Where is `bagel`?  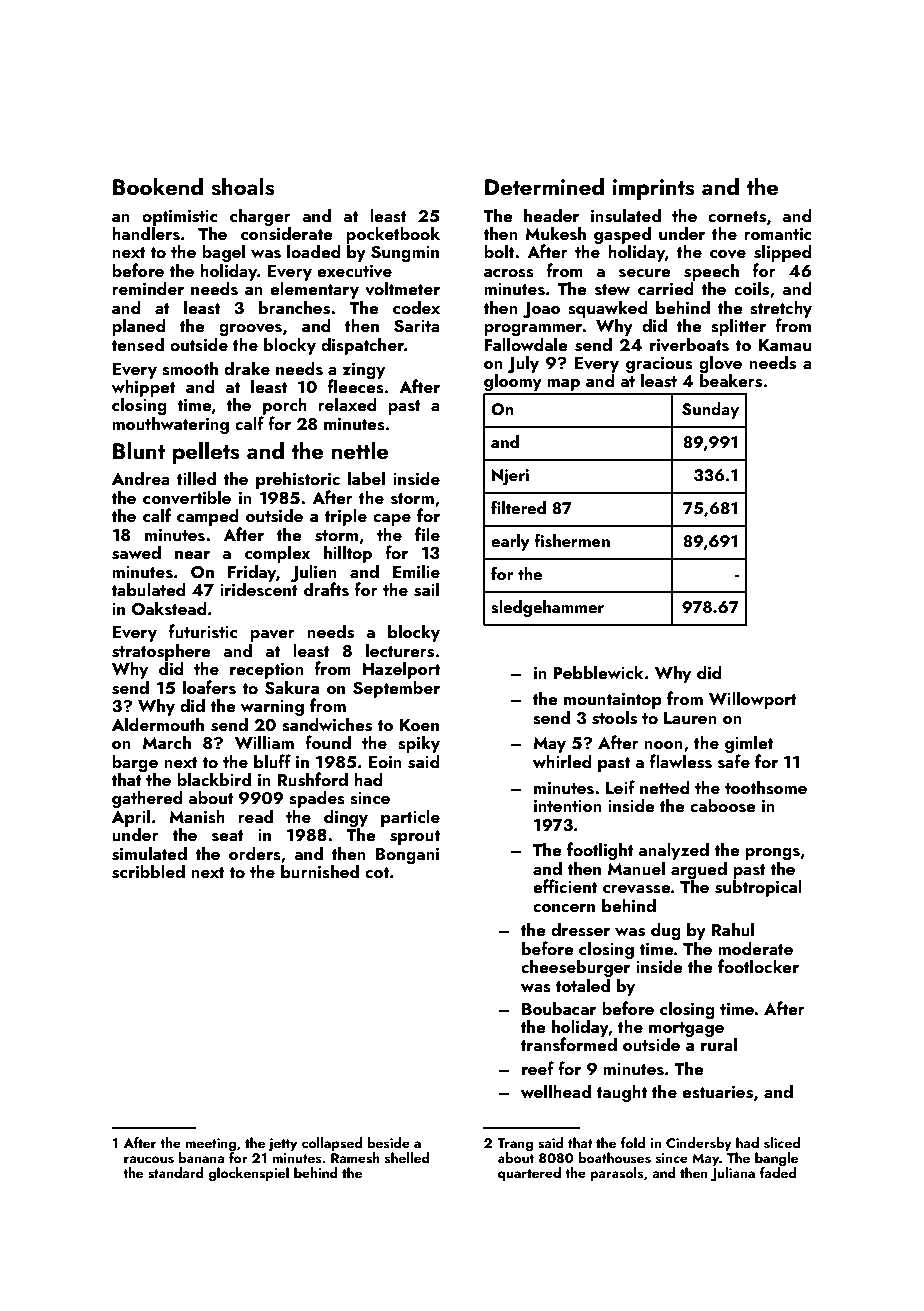
bagel is located at coordinates (223, 253).
